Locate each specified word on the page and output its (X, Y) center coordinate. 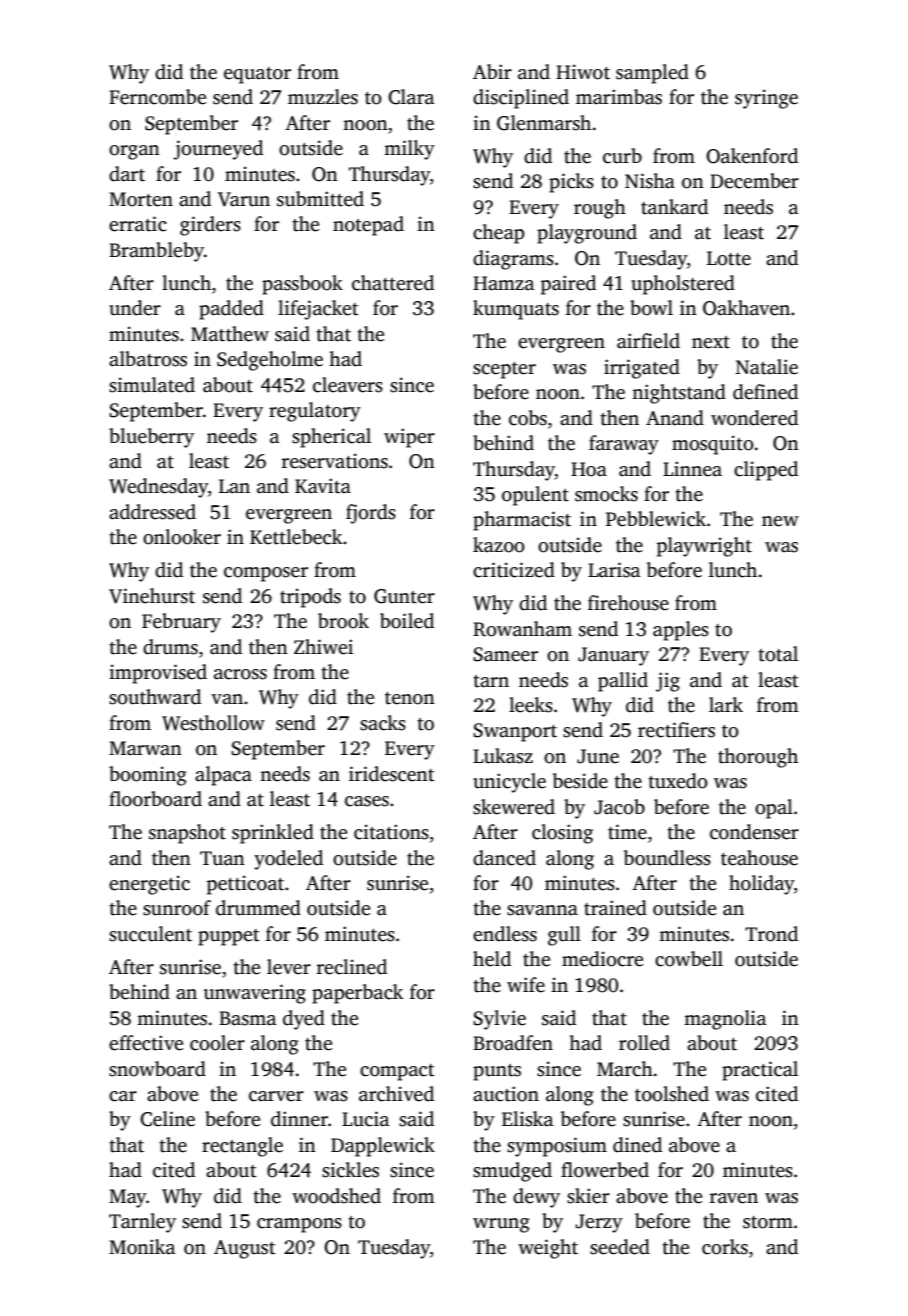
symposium (557, 1147)
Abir (492, 71)
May (128, 1198)
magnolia (725, 1020)
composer (266, 574)
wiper (409, 438)
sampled (652, 74)
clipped (766, 471)
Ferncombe (157, 97)
